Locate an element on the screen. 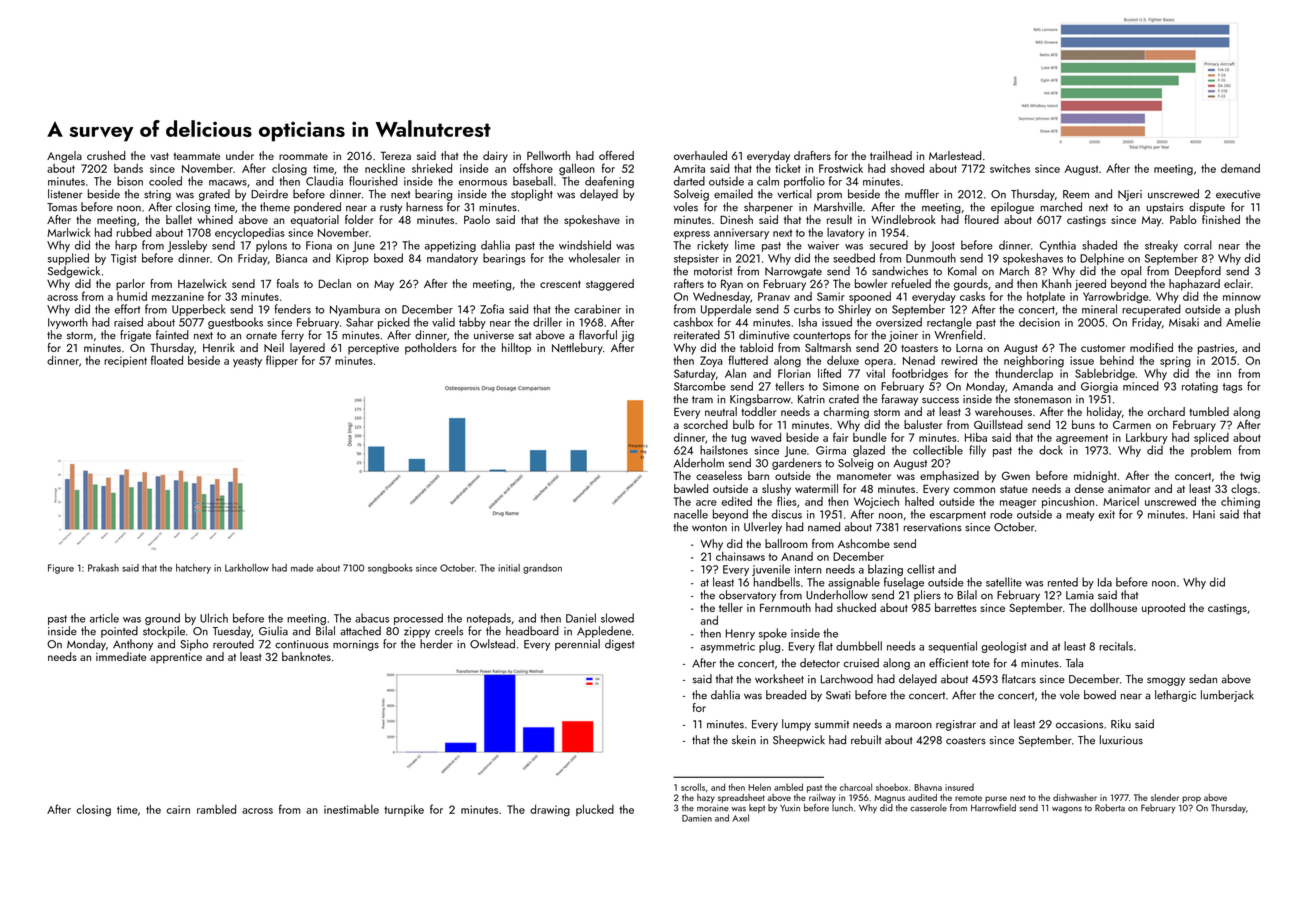 The width and height of the screenshot is (1308, 924). Narrowgate is located at coordinates (793, 272).
